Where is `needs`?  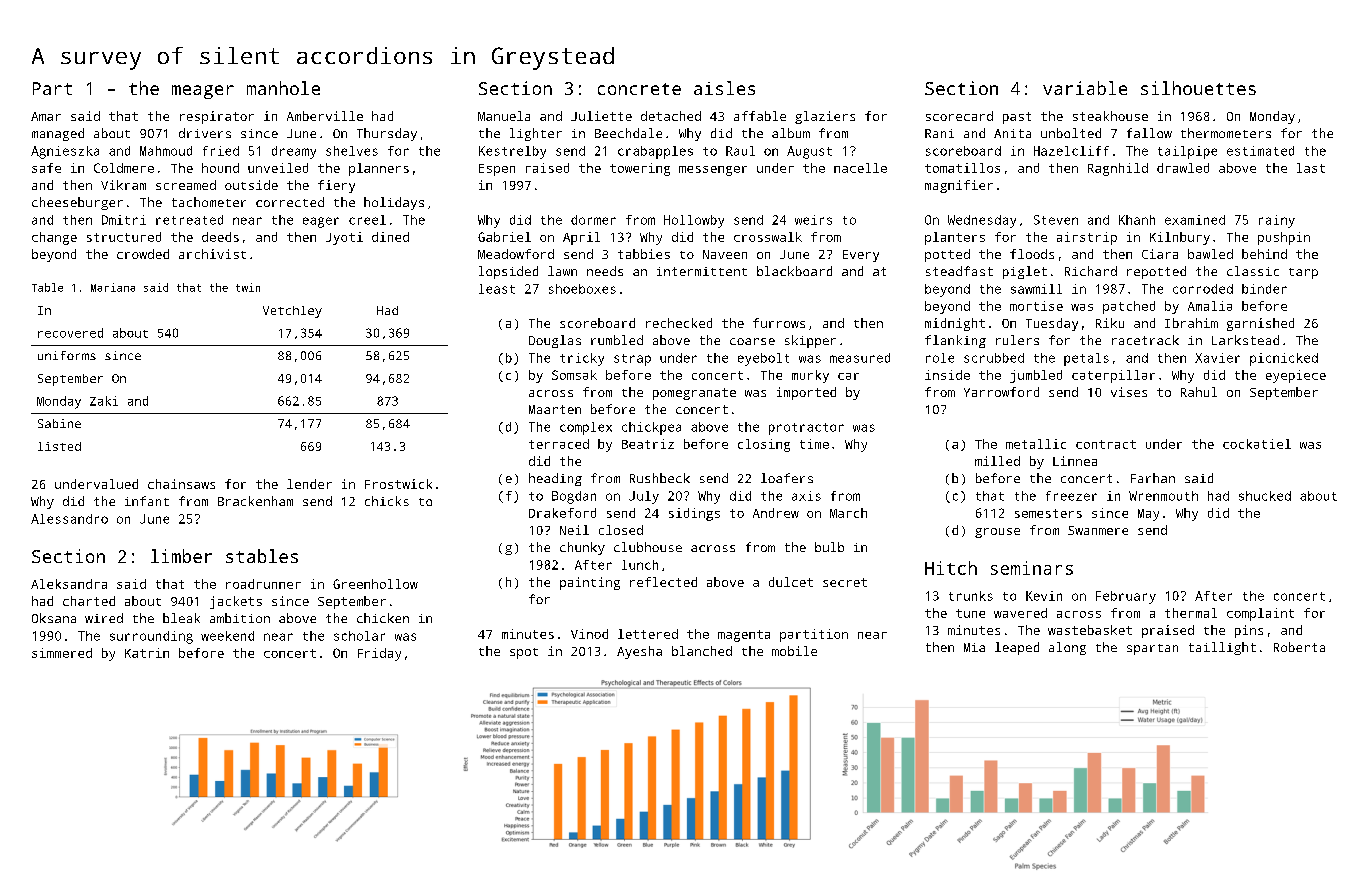
needs is located at coordinates (605, 271).
